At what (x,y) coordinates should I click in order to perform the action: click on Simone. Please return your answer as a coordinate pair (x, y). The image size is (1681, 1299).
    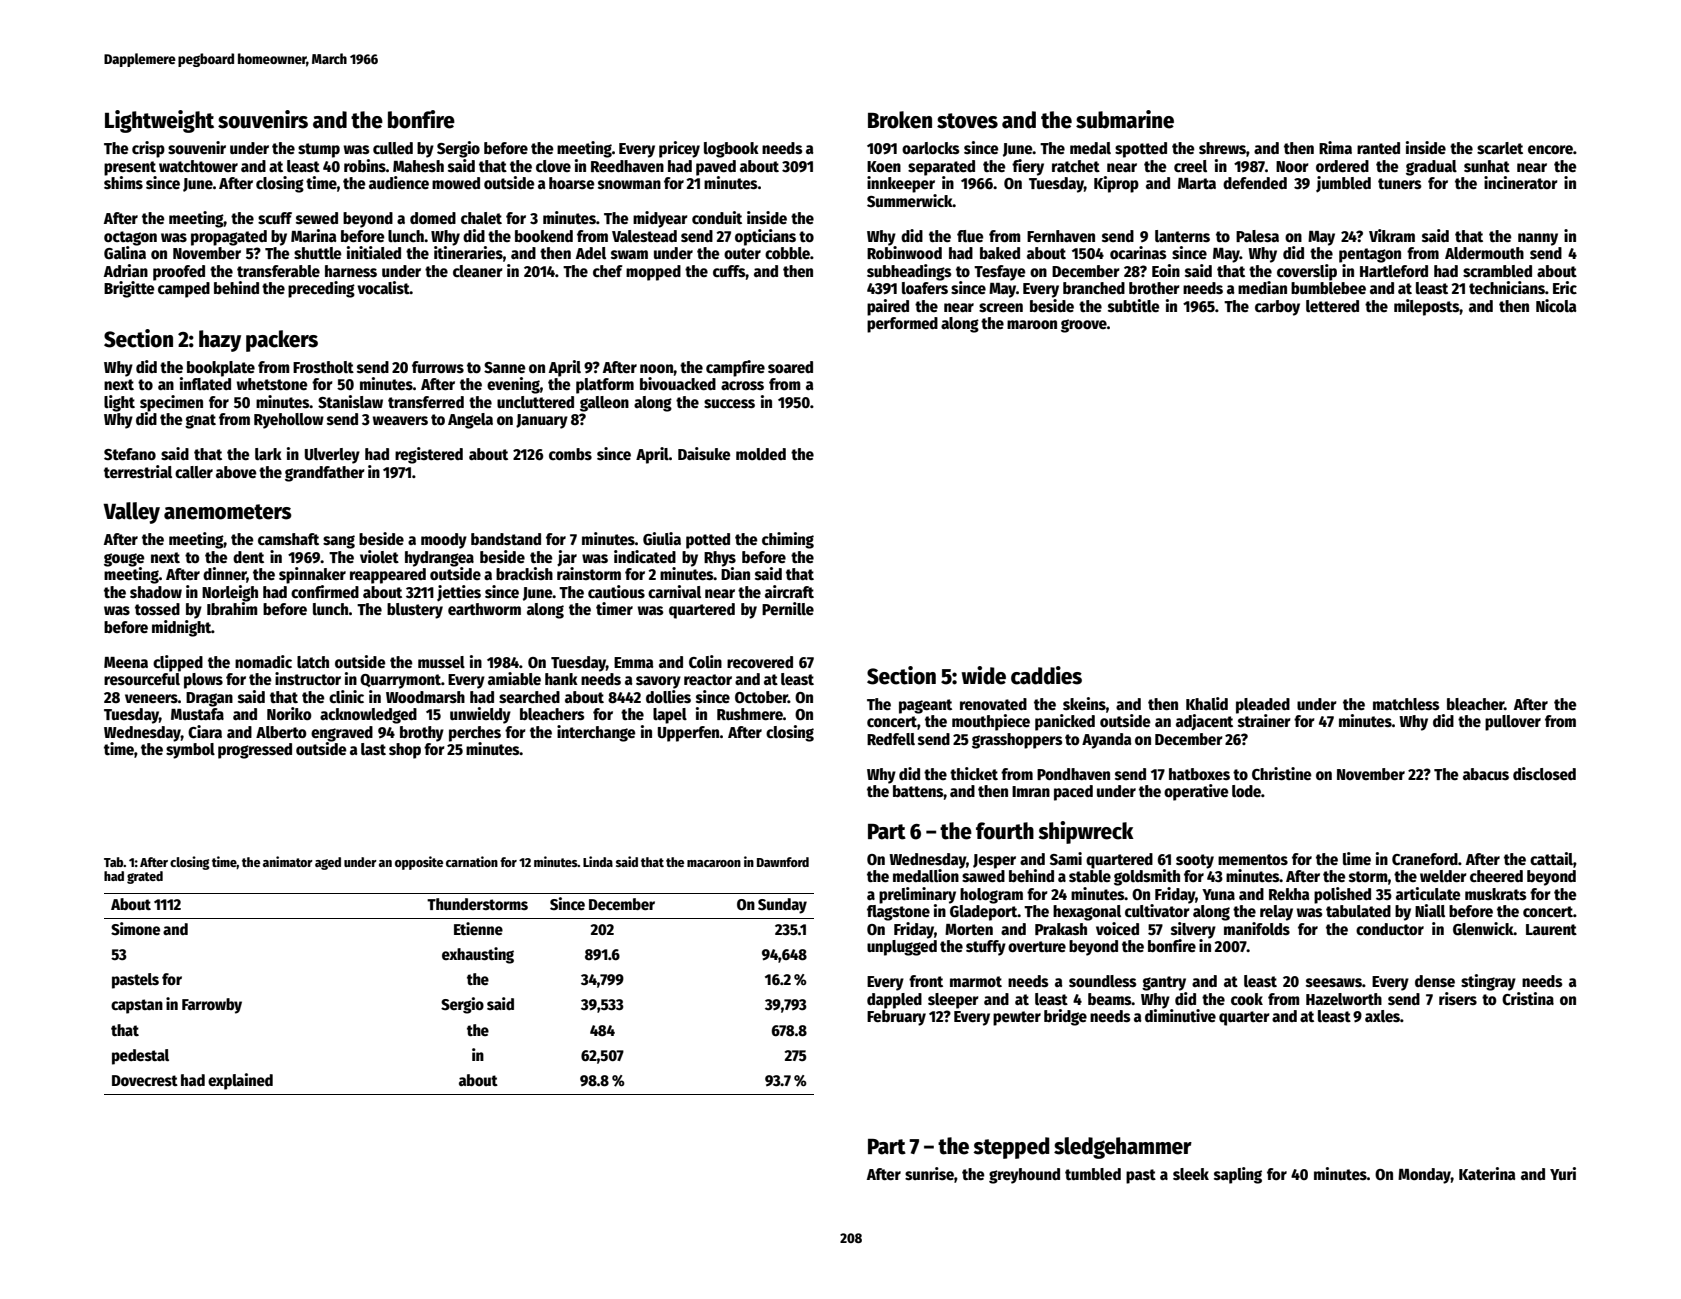
    Looking at the image, I should click on (135, 929).
